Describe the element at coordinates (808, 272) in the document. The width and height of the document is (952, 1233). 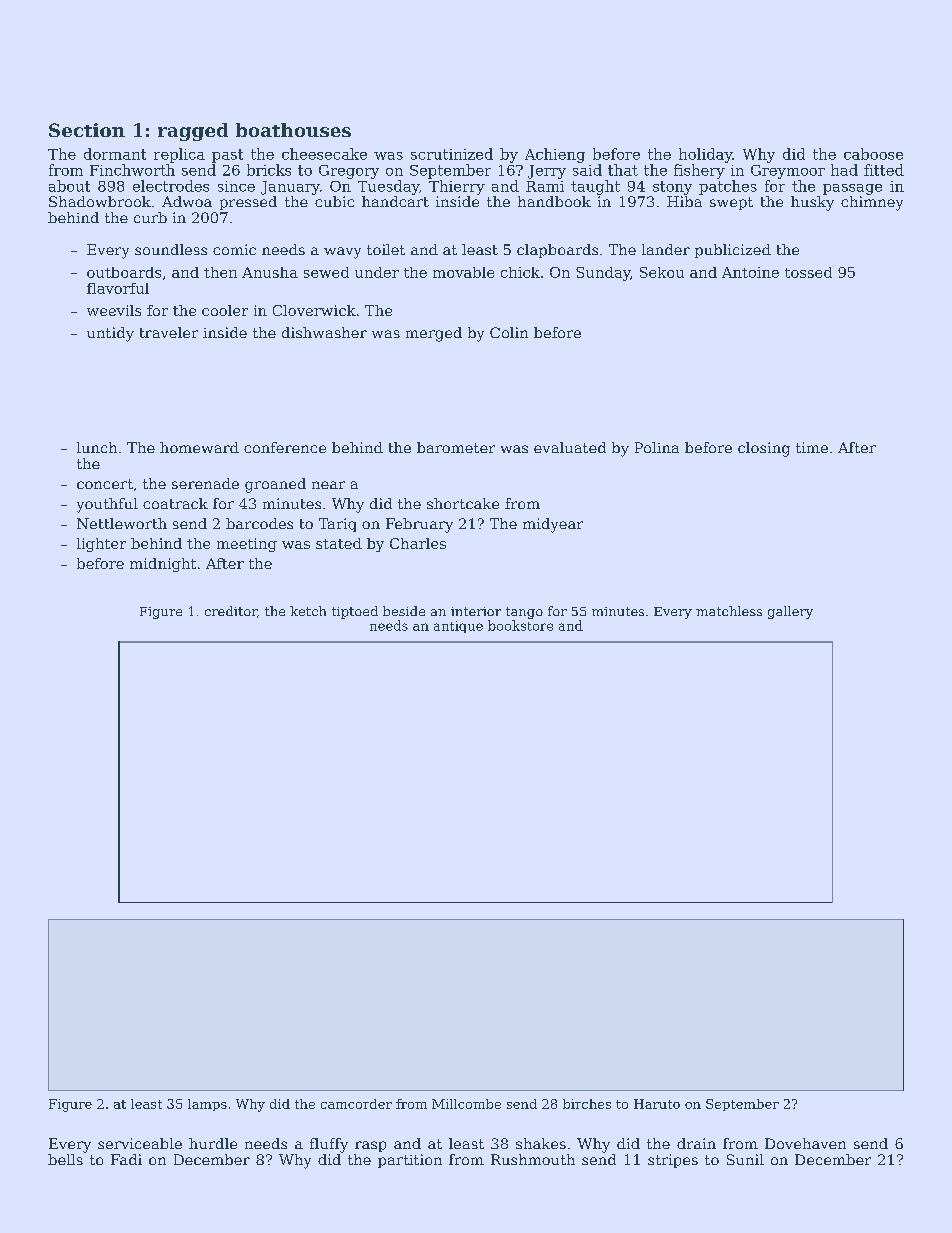
I see `tossed` at that location.
